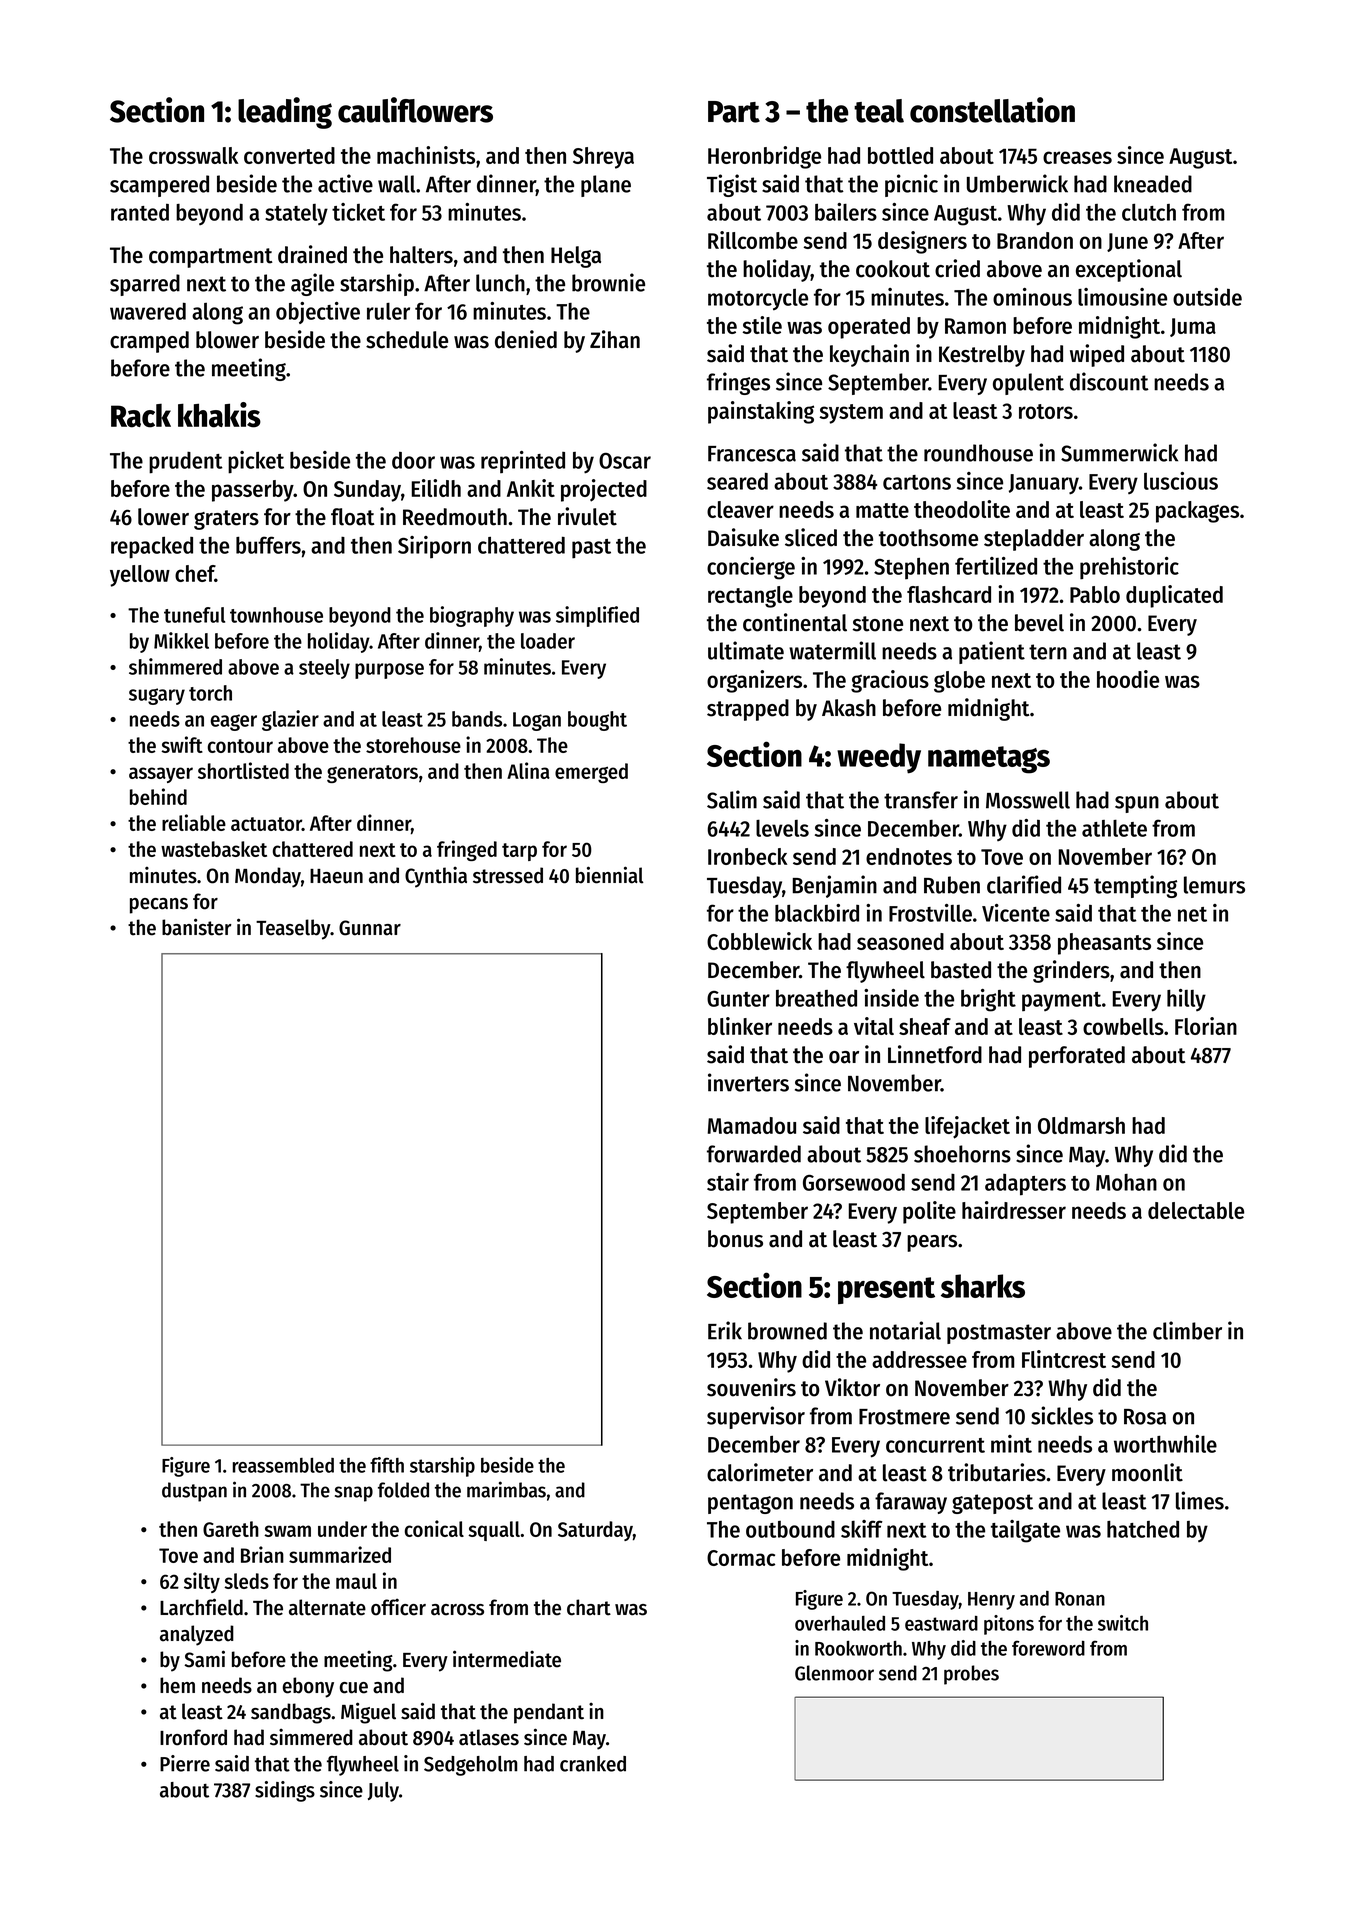 This screenshot has height=1925, width=1361. What do you see at coordinates (879, 111) in the screenshot?
I see `teal` at bounding box center [879, 111].
